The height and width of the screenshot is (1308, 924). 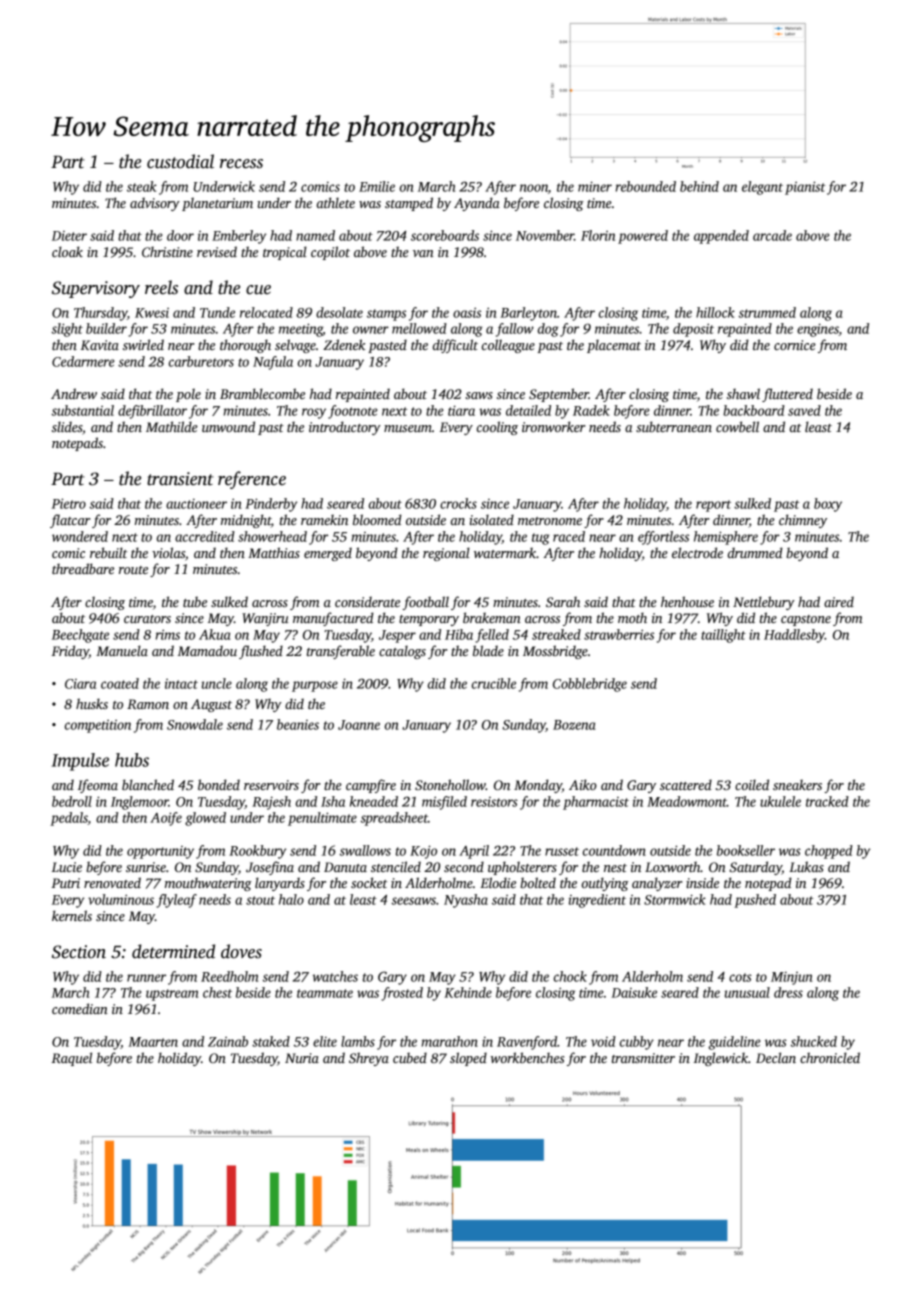 What do you see at coordinates (570, 976) in the screenshot?
I see `chock` at bounding box center [570, 976].
